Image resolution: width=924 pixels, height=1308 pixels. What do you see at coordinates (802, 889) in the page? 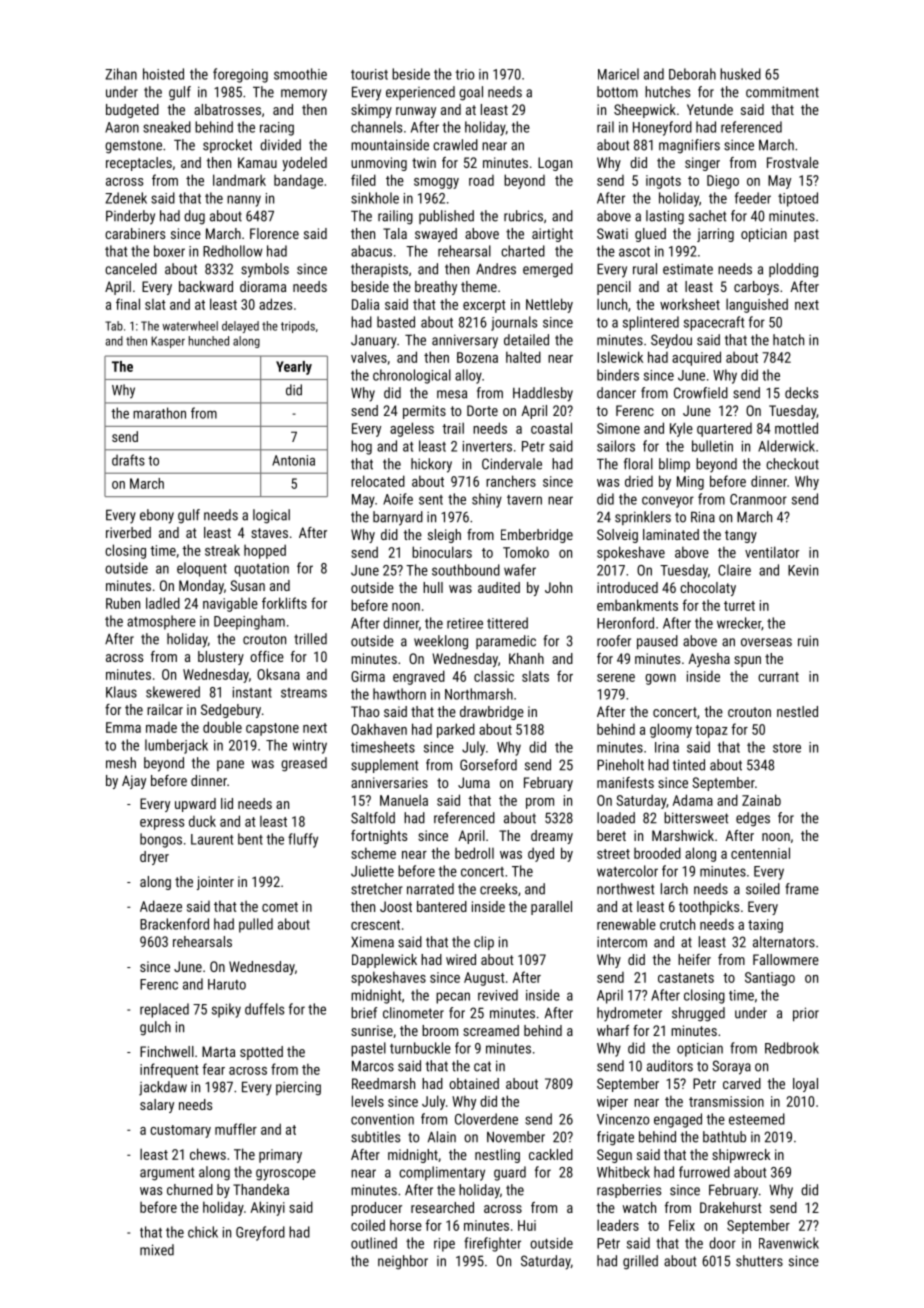
I see `frame` at bounding box center [802, 889].
